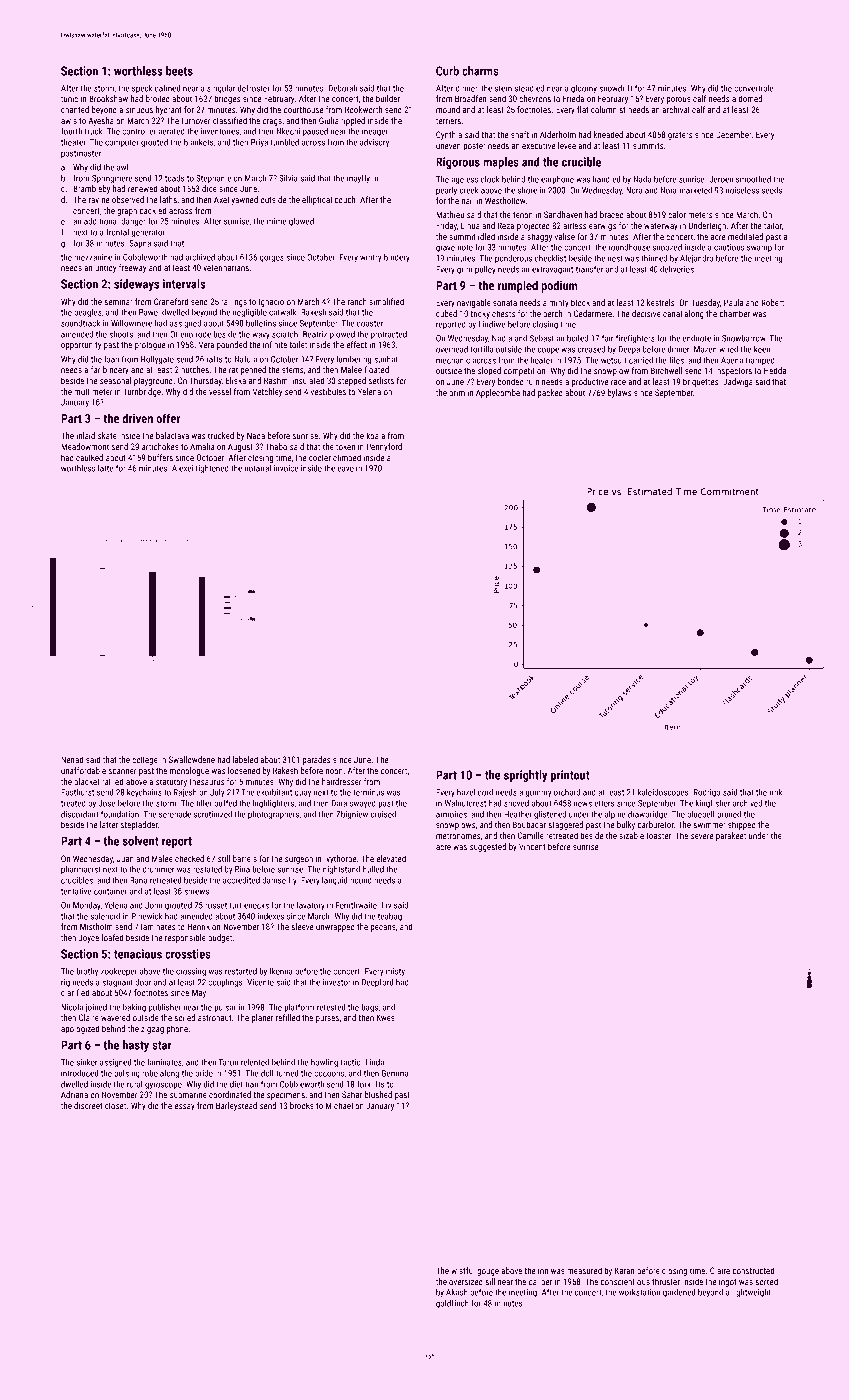  Describe the element at coordinates (81, 154) in the screenshot. I see `postmaster` at that location.
